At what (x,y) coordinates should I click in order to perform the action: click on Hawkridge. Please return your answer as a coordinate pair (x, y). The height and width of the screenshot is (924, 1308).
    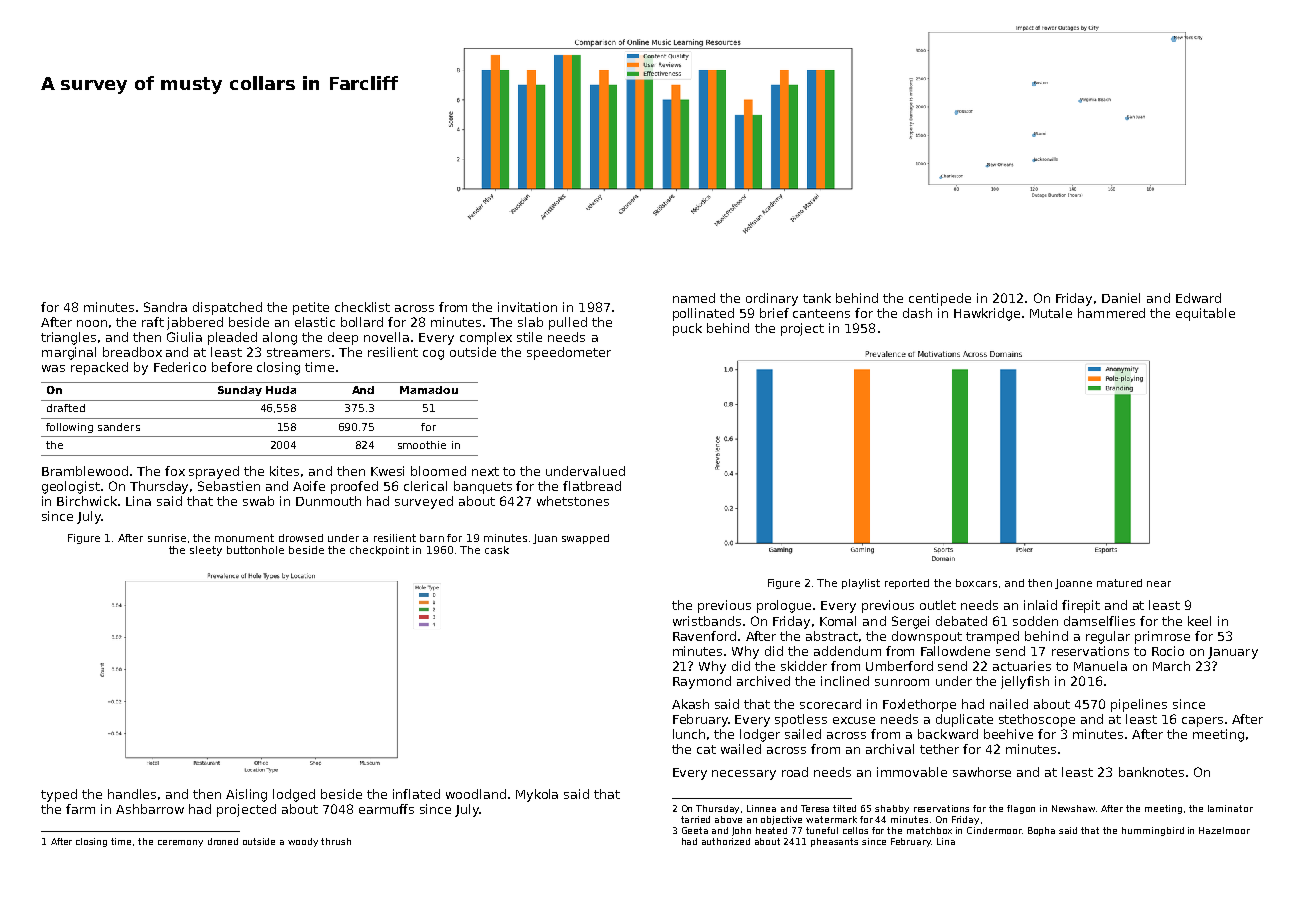
    Looking at the image, I should click on (987, 314).
